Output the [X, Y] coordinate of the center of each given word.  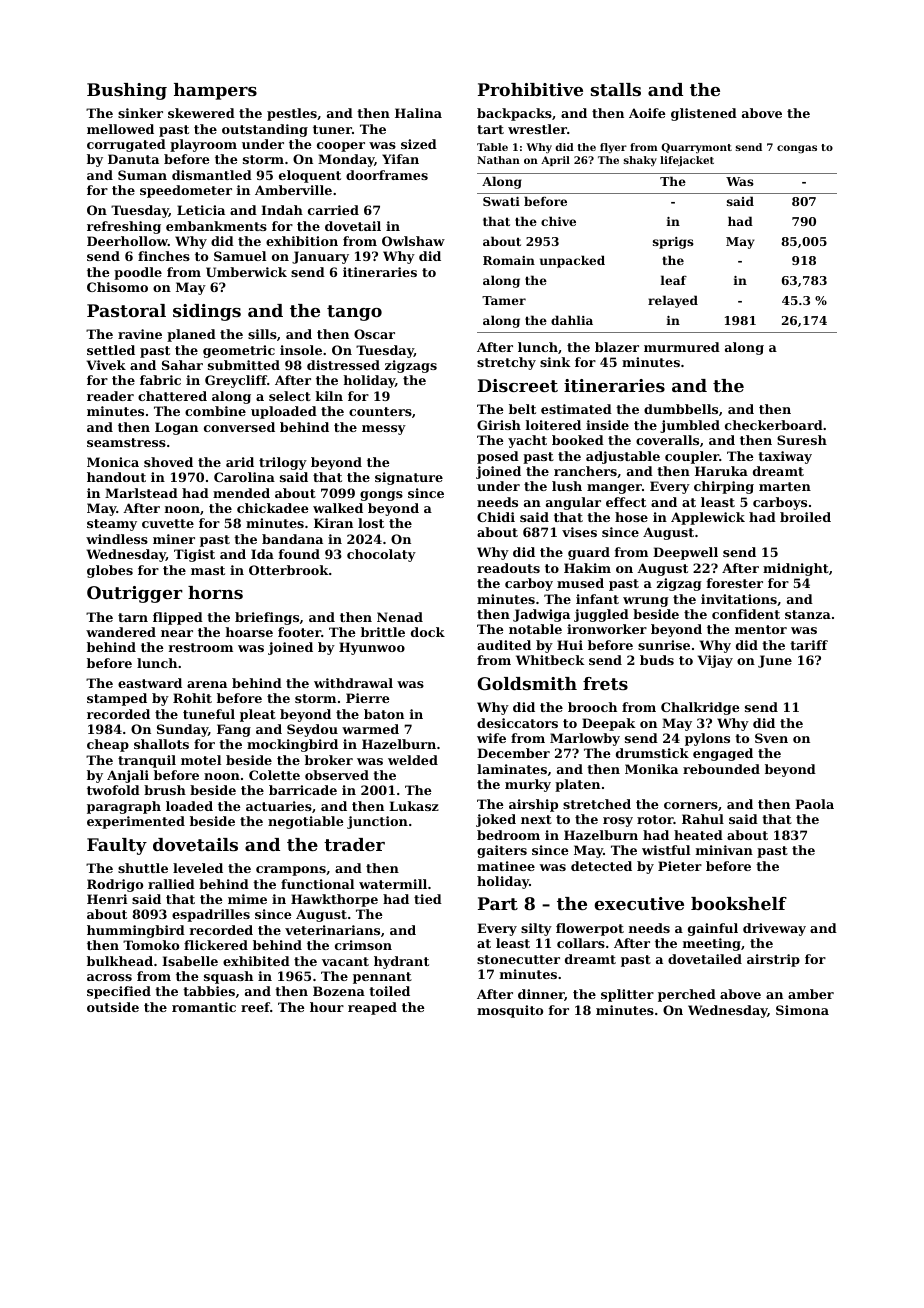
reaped [372, 1008]
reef [255, 1007]
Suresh [802, 440]
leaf [674, 280]
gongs [381, 496]
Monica [113, 462]
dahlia [572, 320]
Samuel [240, 256]
